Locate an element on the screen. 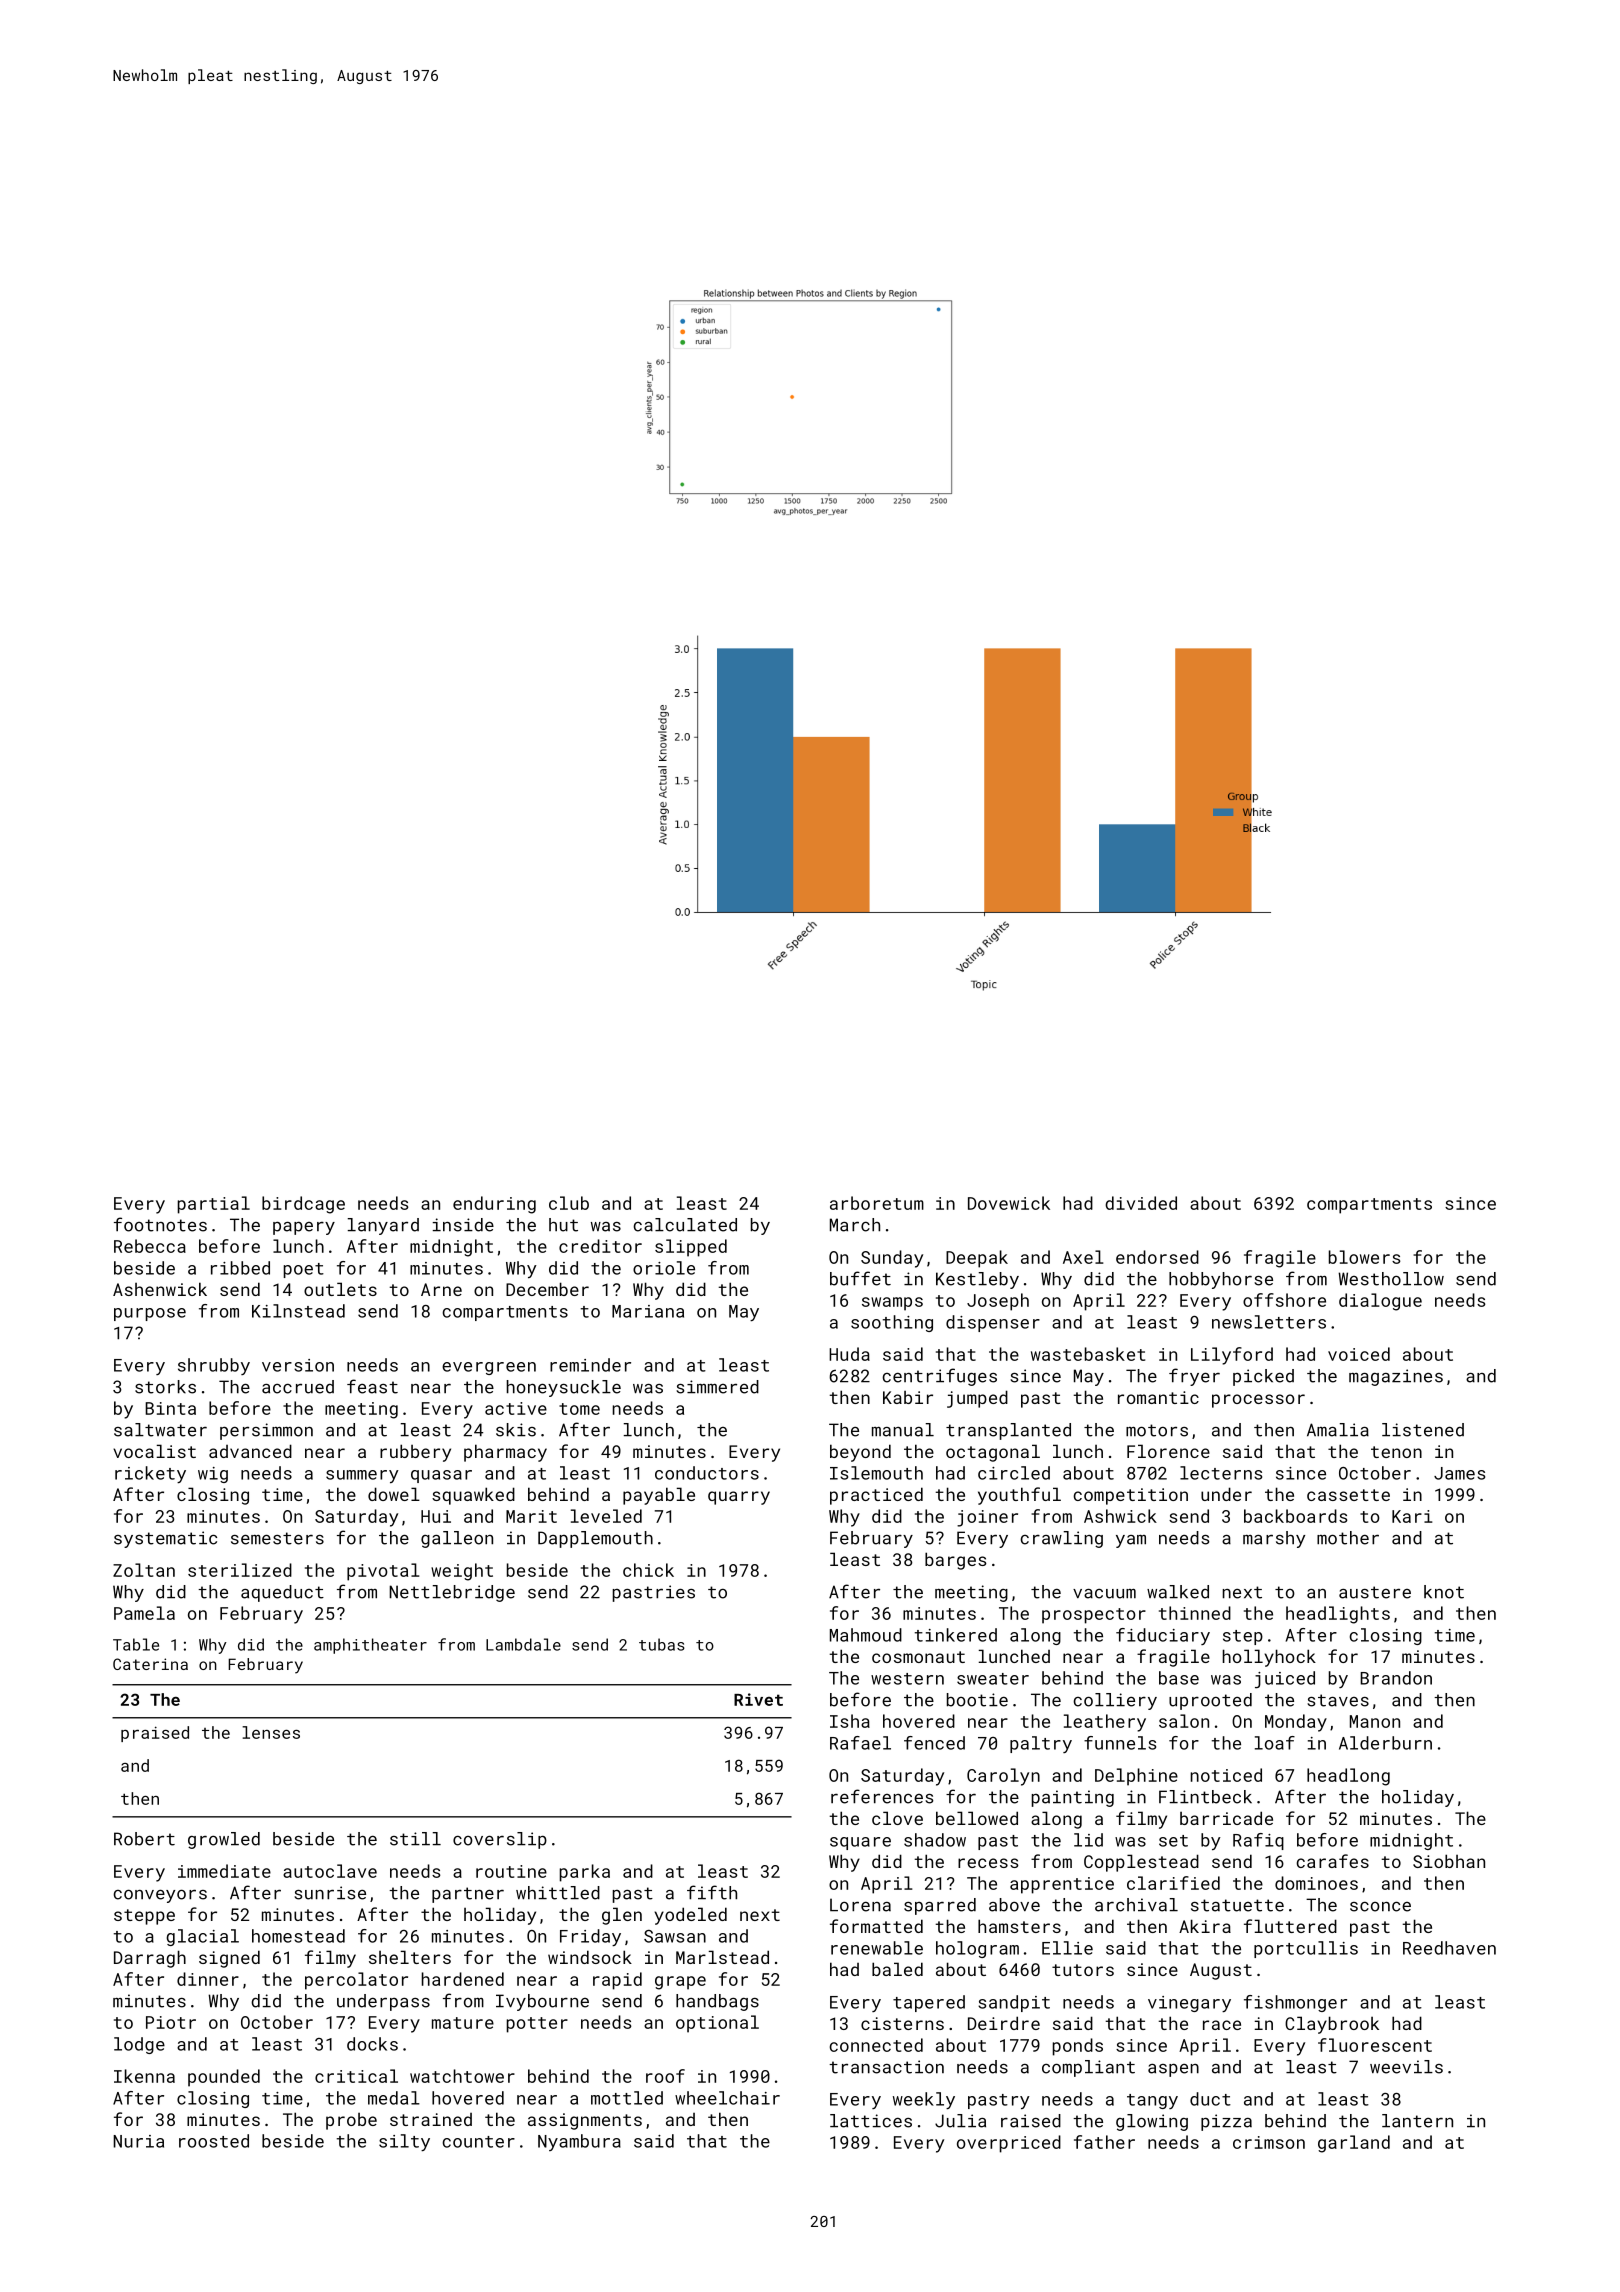  fiduciary is located at coordinates (1163, 1636).
